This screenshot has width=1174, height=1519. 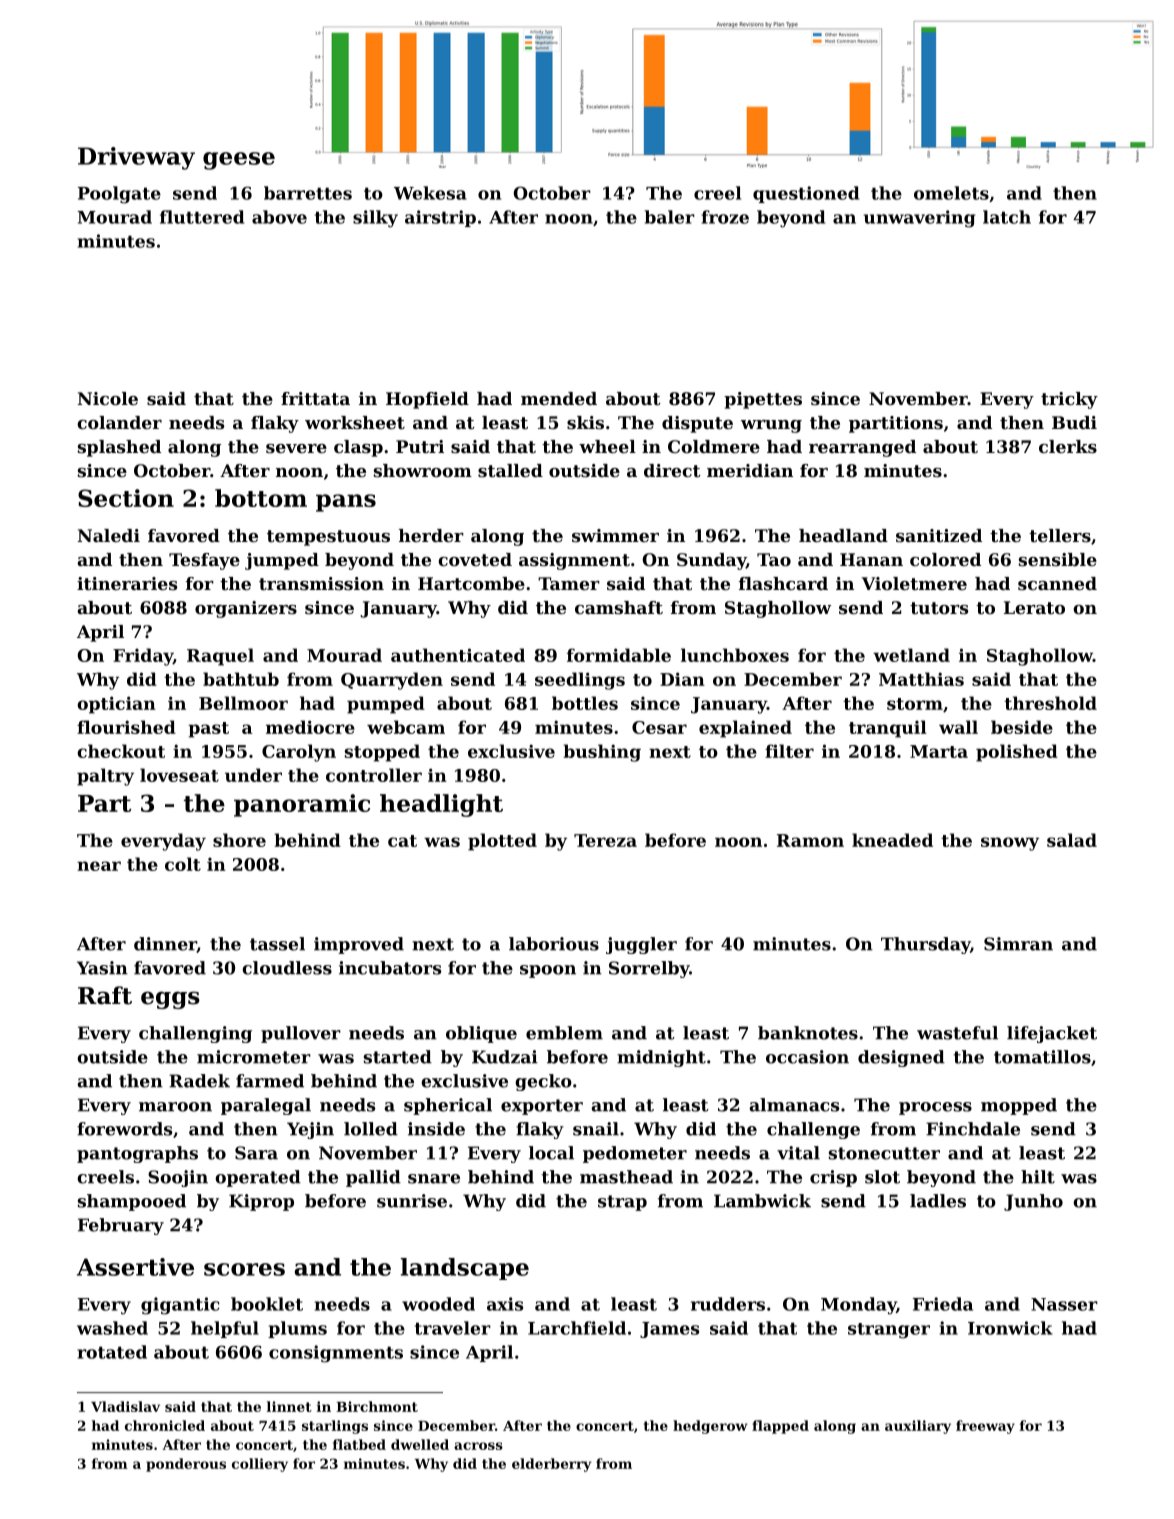 What do you see at coordinates (296, 448) in the screenshot?
I see `severe` at bounding box center [296, 448].
